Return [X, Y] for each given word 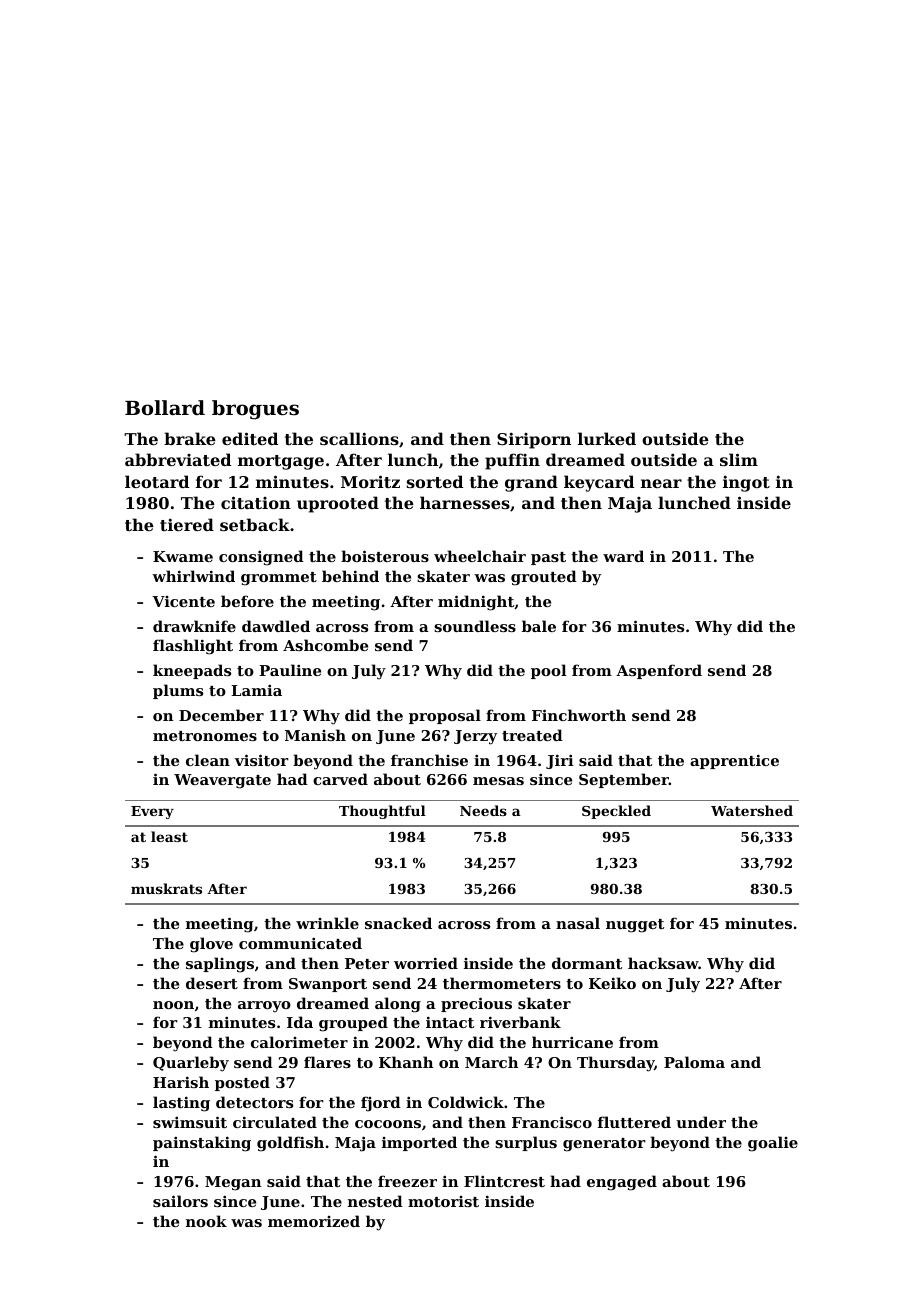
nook [206, 1221]
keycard [599, 483]
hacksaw [663, 963]
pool [549, 671]
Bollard [165, 408]
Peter [367, 963]
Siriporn [534, 440]
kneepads [192, 671]
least [169, 836]
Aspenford [659, 671]
